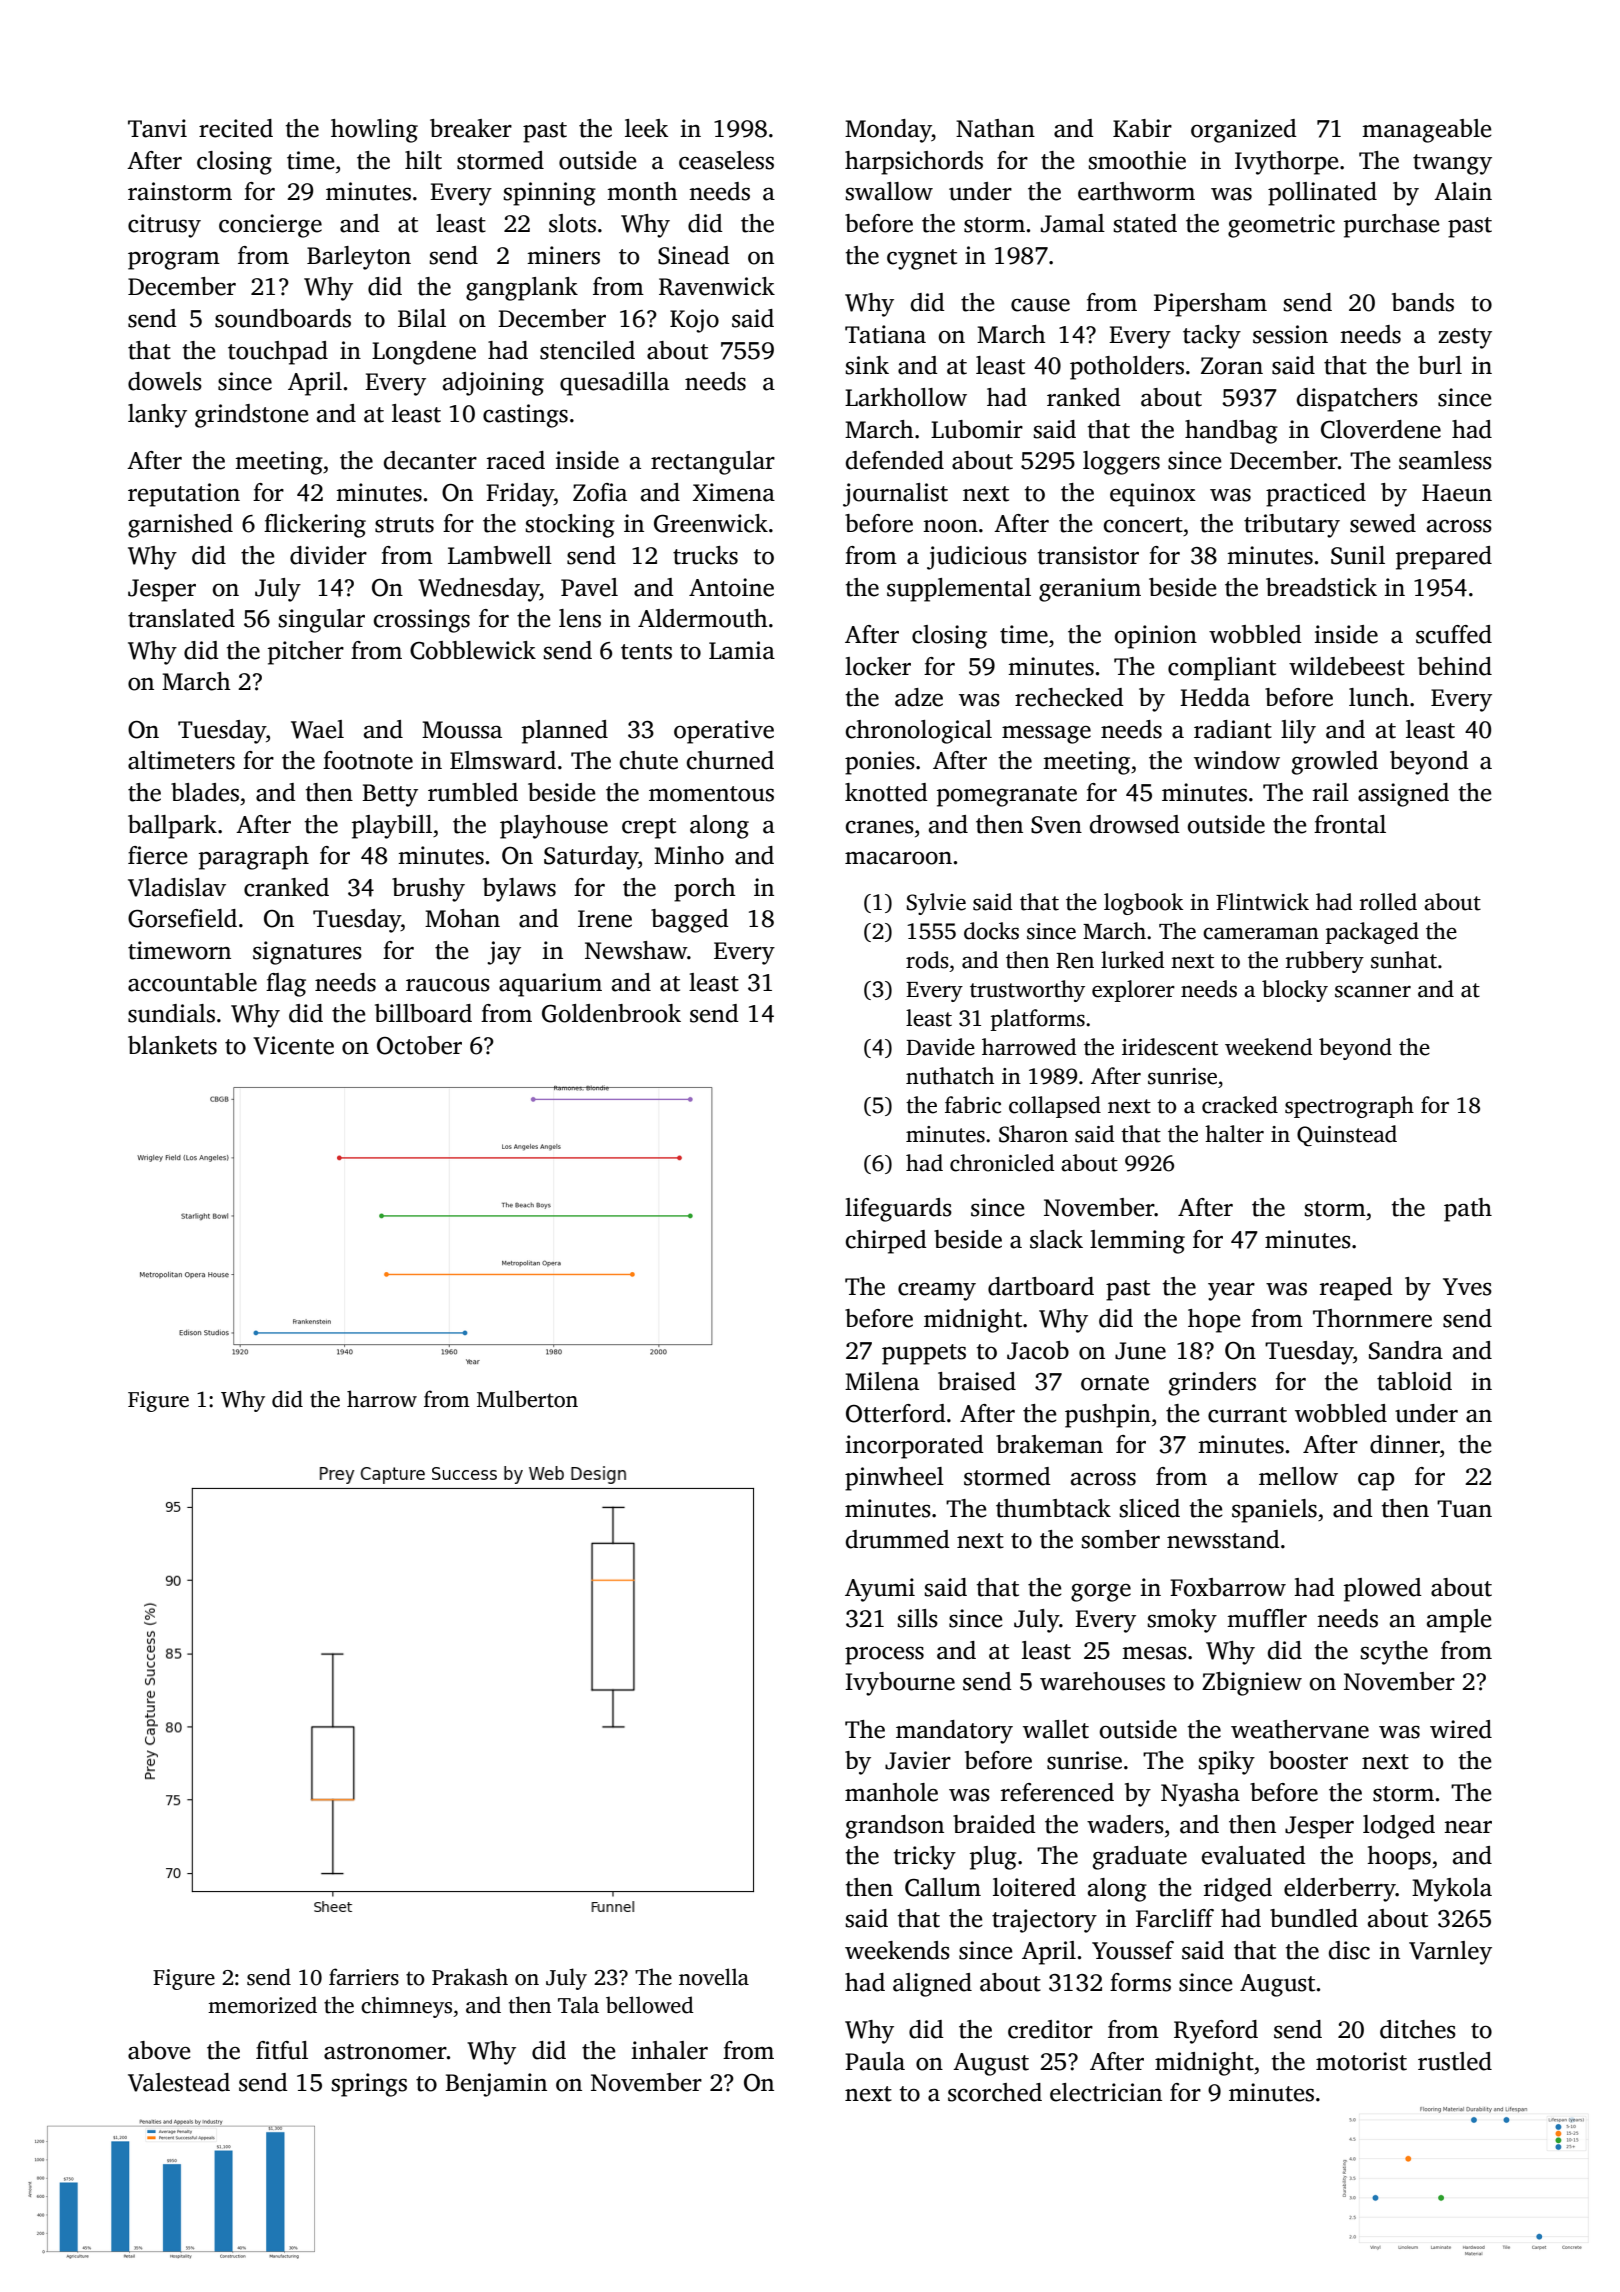  Describe the element at coordinates (650, 2005) in the screenshot. I see `bellowed` at that location.
